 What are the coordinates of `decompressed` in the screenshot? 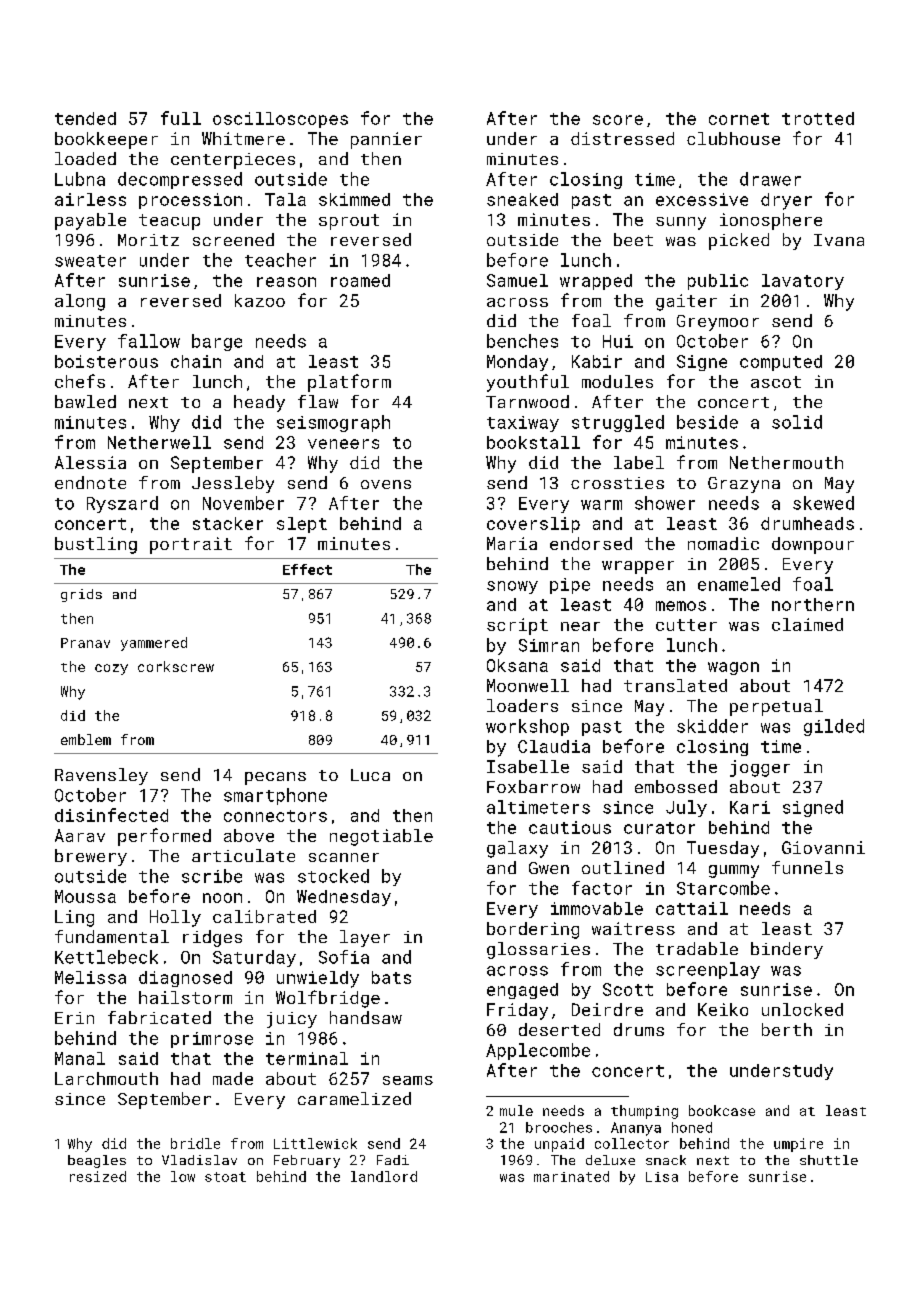 It's located at (180, 180).
